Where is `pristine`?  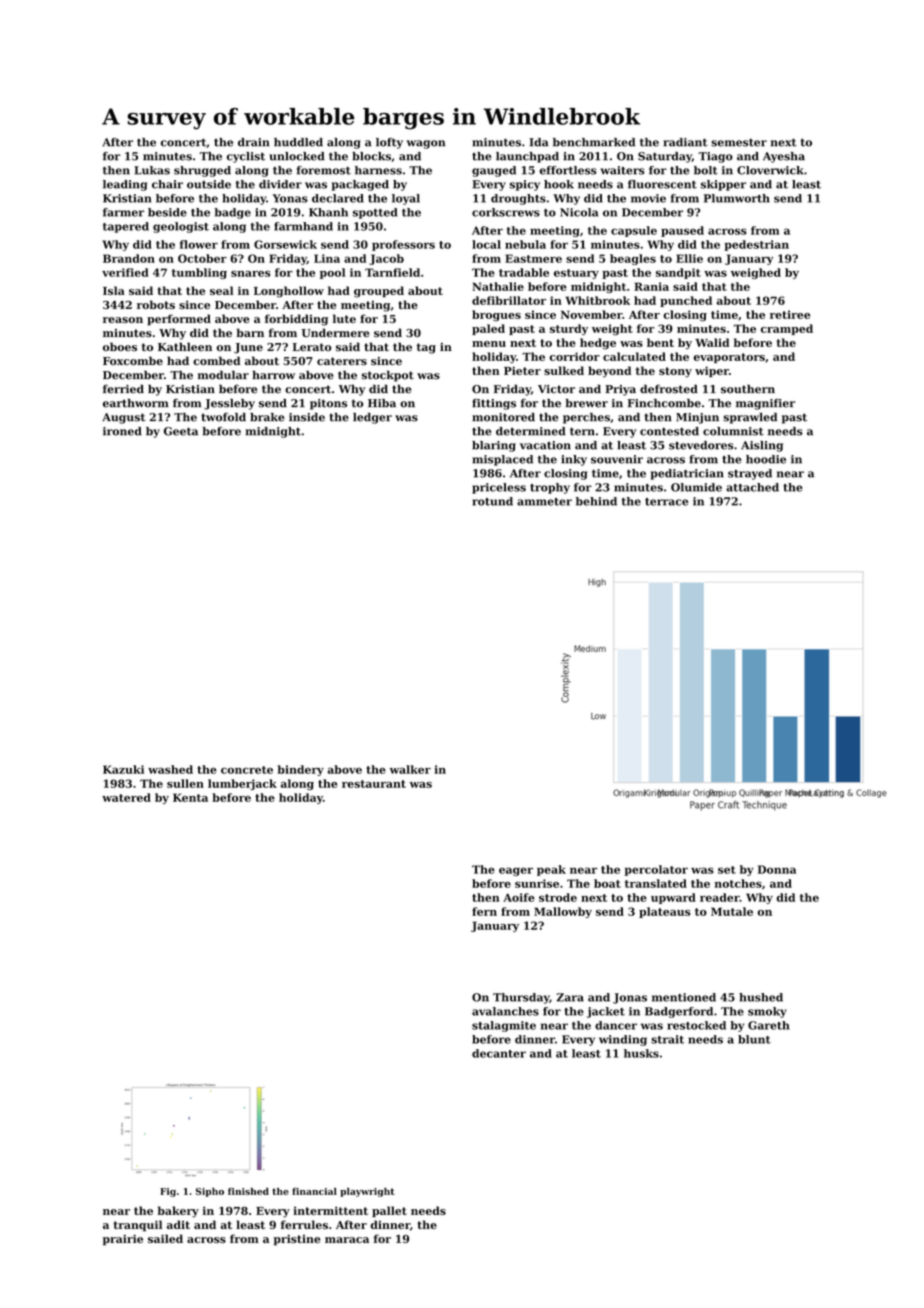
pristine is located at coordinates (297, 1240).
